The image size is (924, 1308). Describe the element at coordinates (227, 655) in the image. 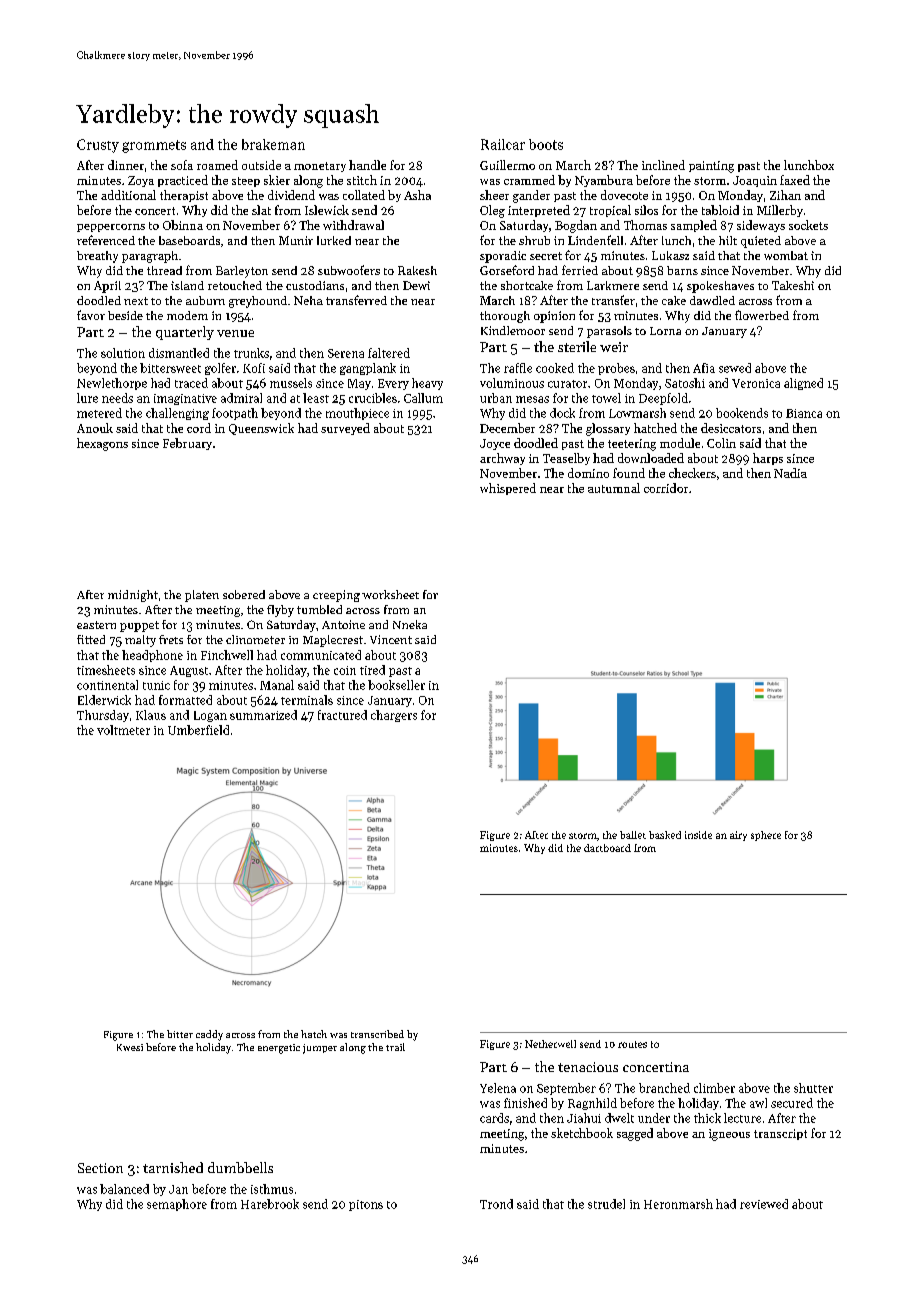

I see `Finchwell` at that location.
